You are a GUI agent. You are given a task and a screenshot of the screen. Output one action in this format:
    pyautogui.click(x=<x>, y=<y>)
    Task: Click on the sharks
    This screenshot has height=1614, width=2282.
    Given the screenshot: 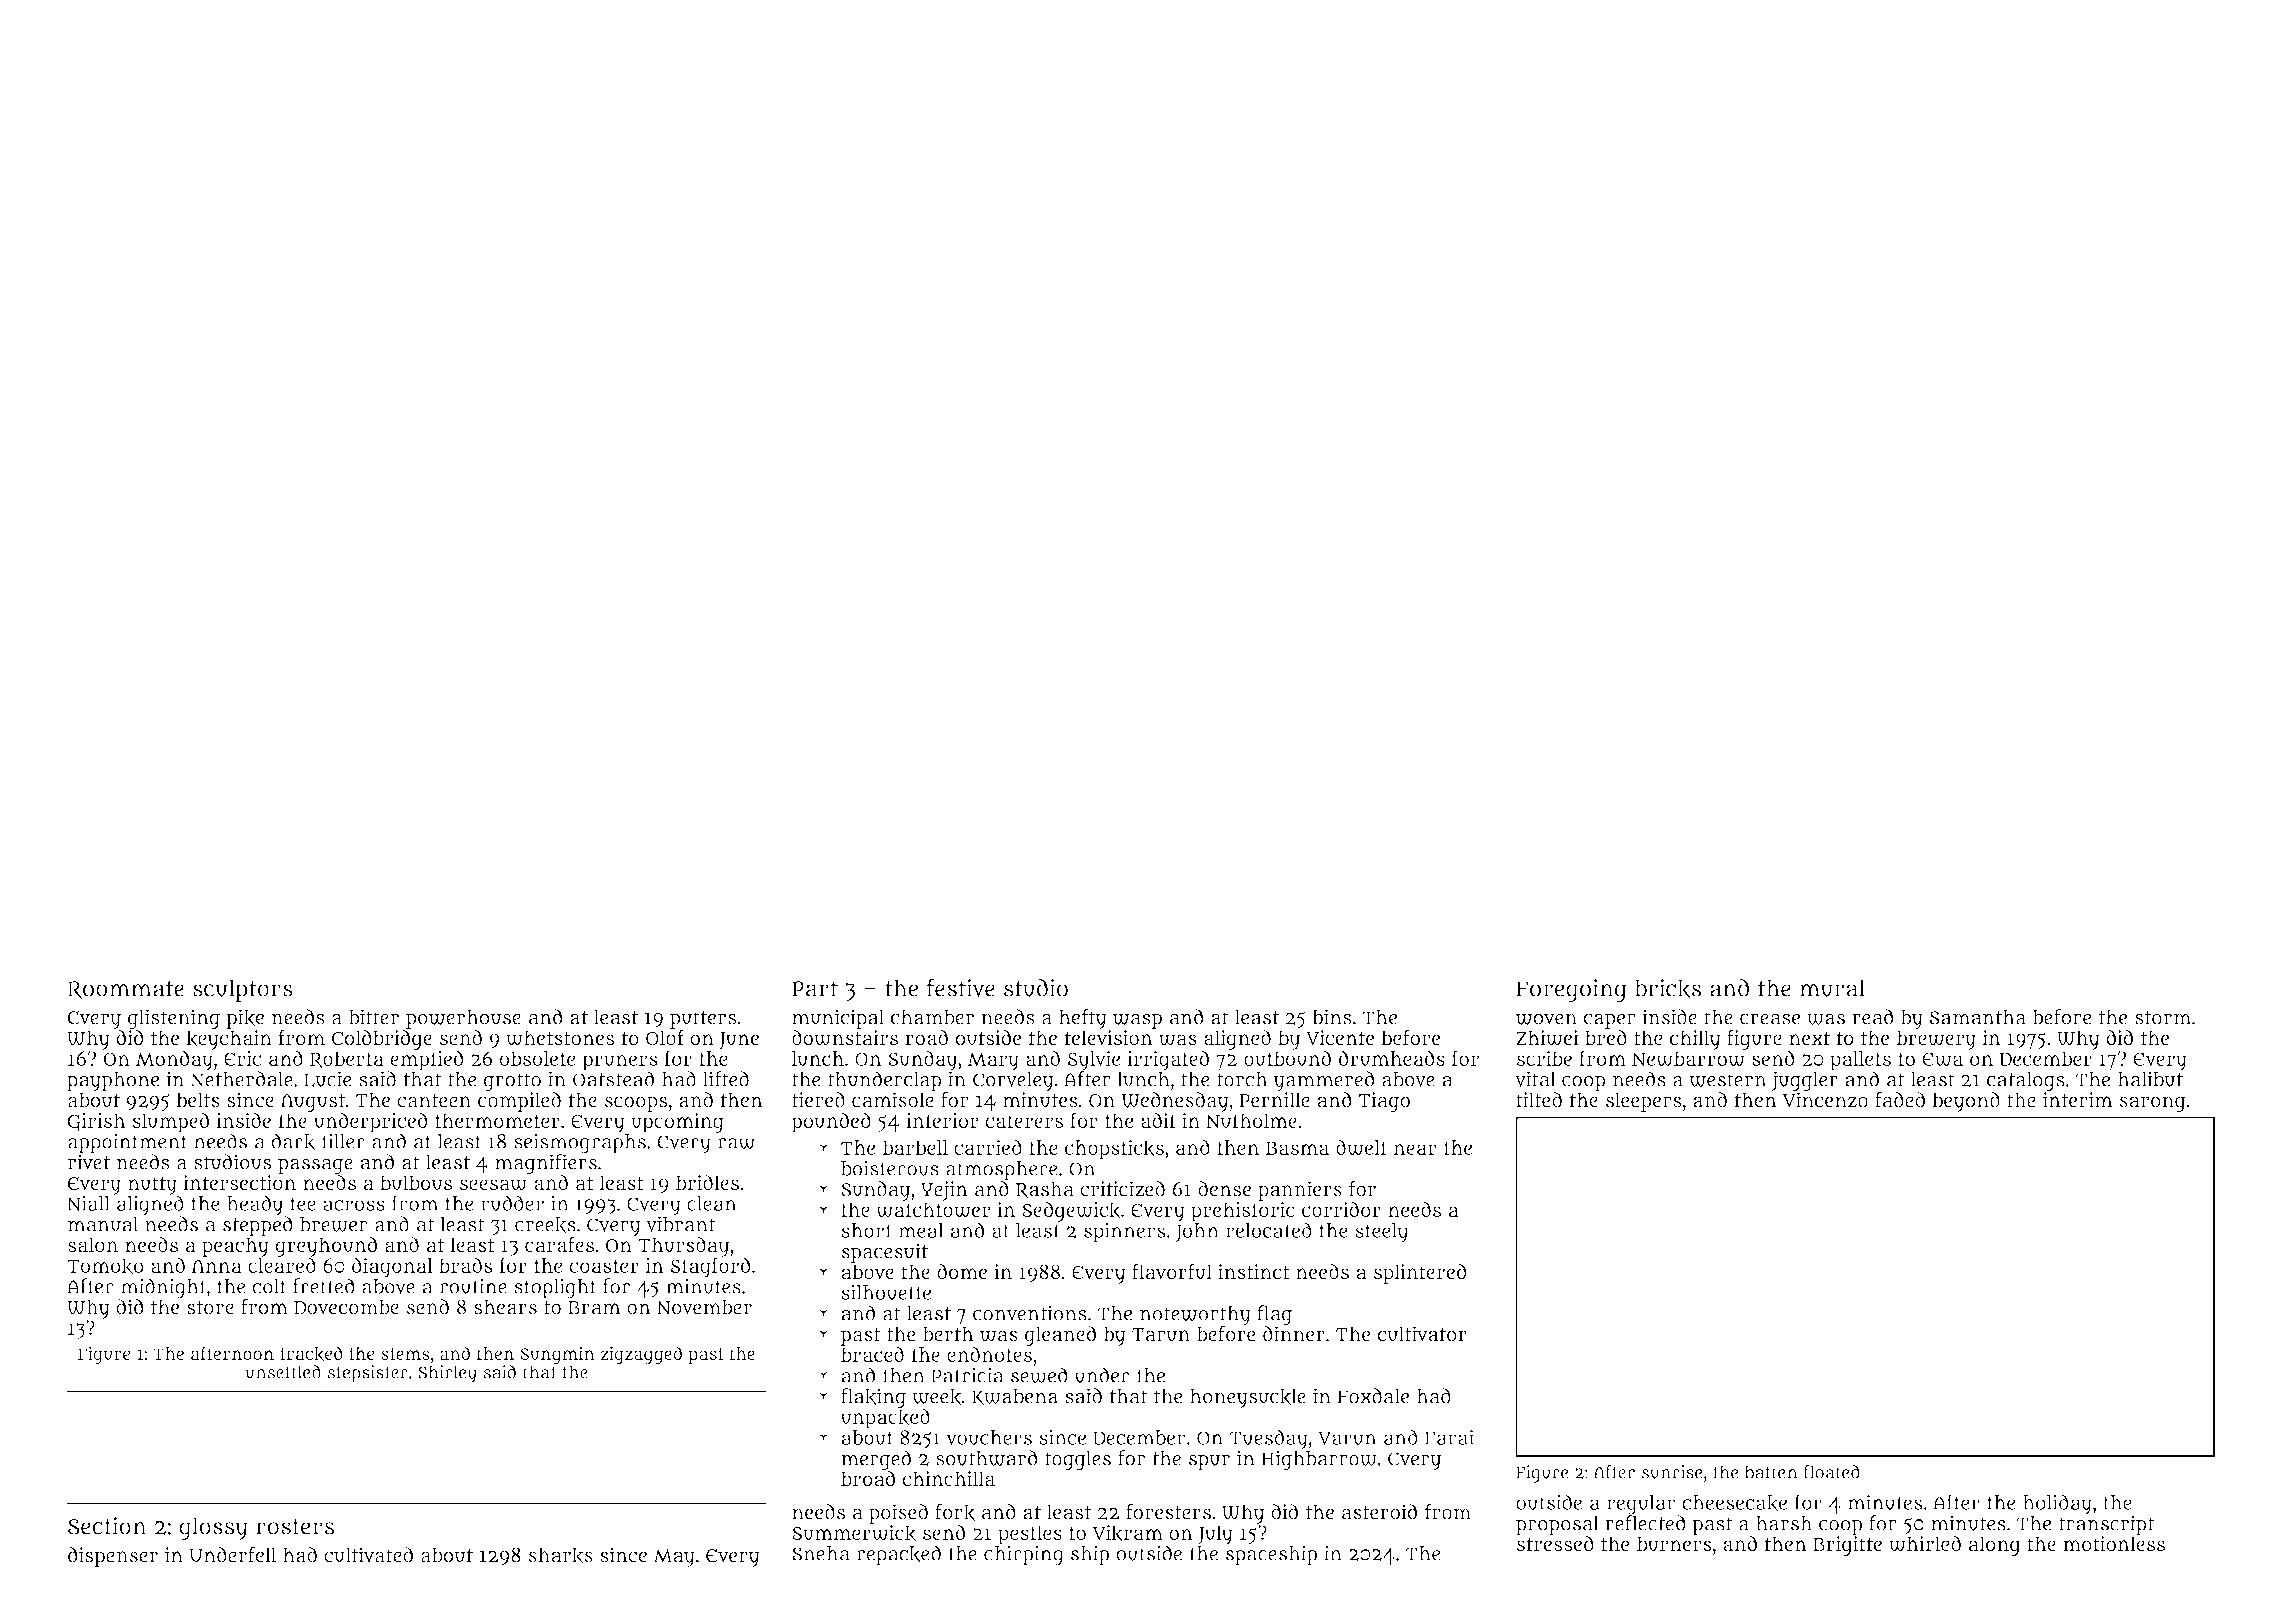 What is the action you would take?
    pyautogui.click(x=561, y=1555)
